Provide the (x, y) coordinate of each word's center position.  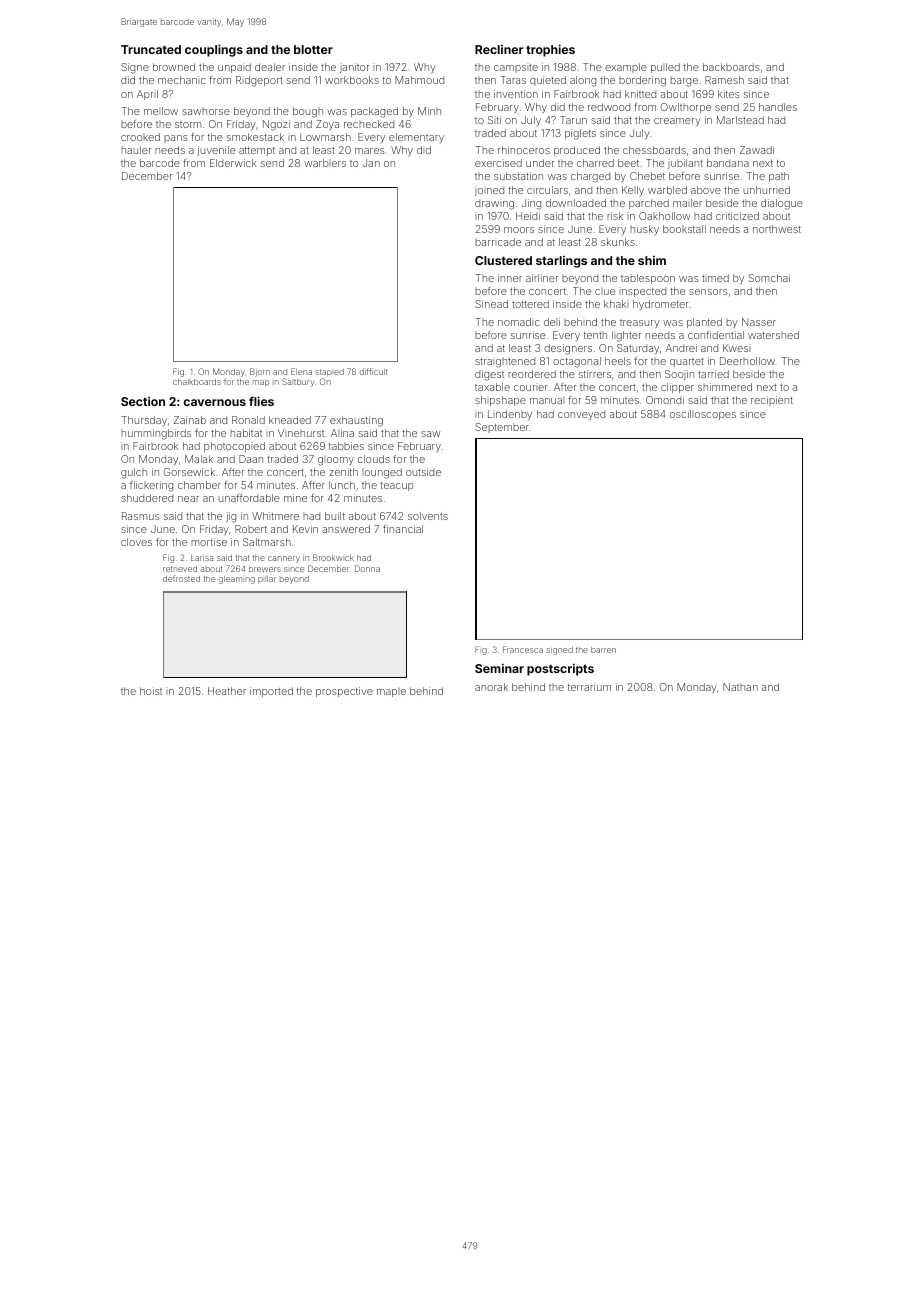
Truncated (151, 49)
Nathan (740, 687)
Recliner (499, 49)
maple (391, 692)
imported (271, 692)
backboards (731, 67)
